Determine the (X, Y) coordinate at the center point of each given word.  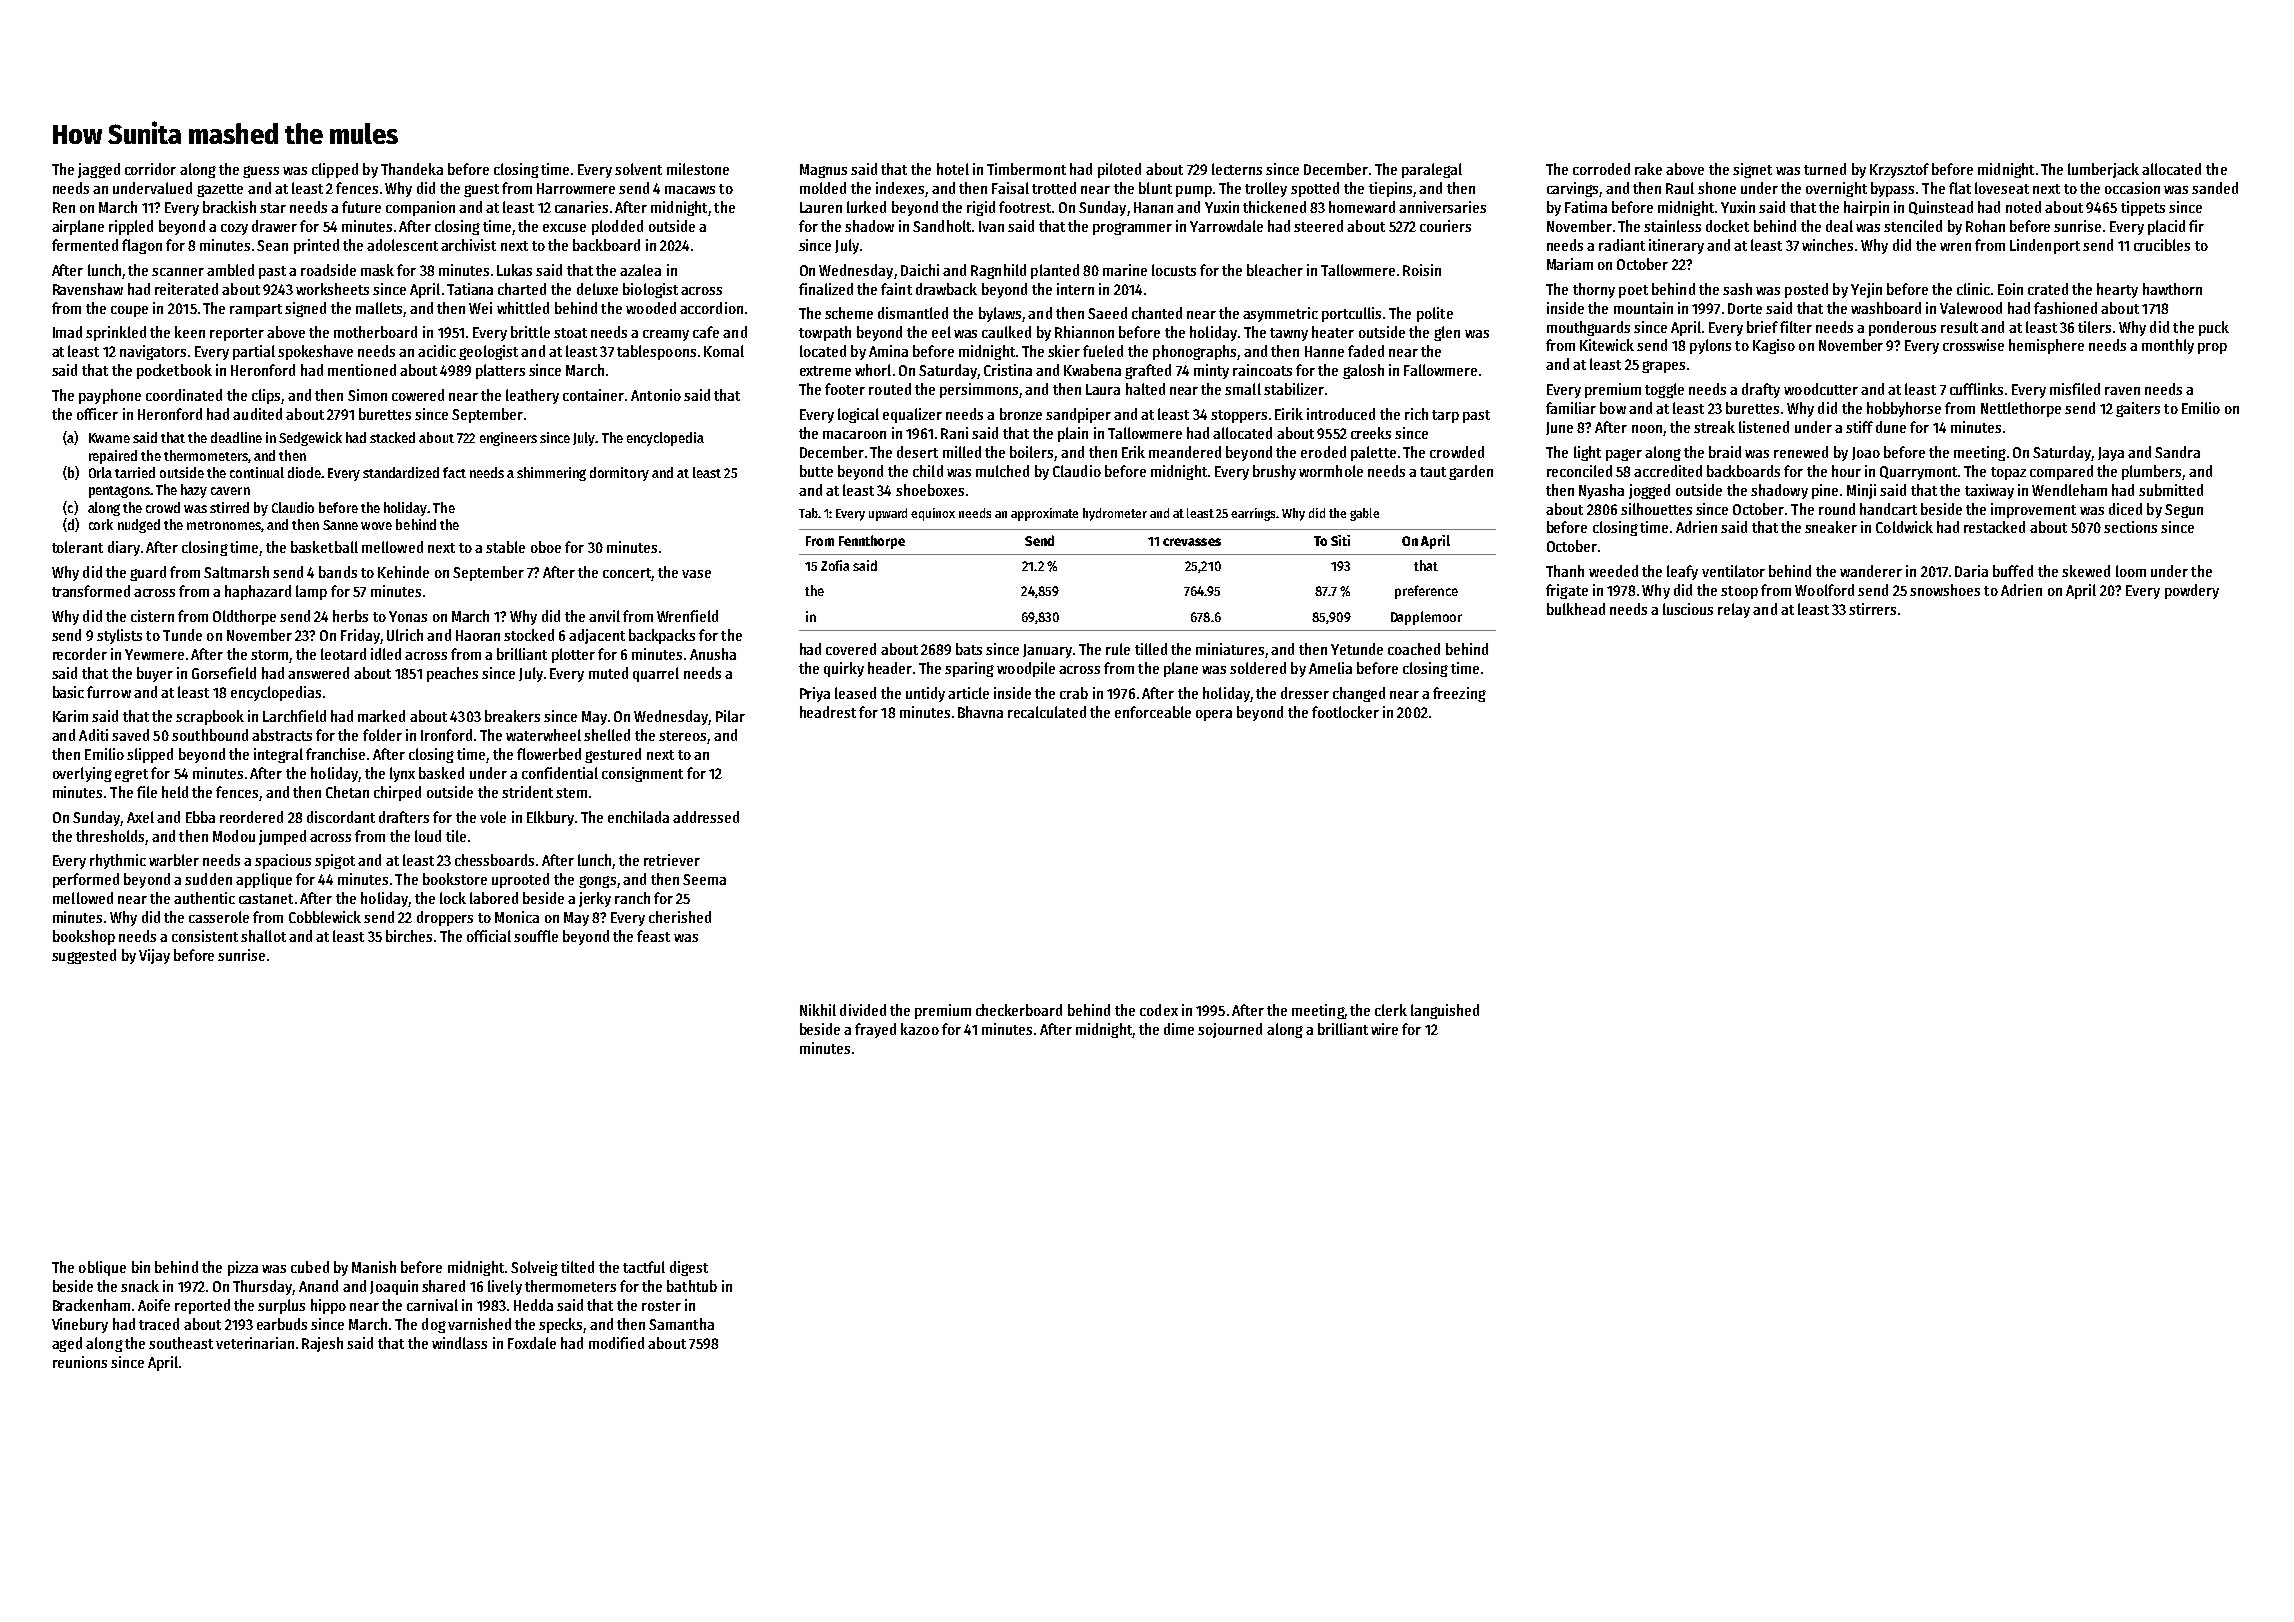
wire (1384, 1029)
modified (616, 1343)
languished (1445, 1011)
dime (1179, 1029)
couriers (1445, 226)
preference (1426, 592)
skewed (2086, 571)
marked (381, 716)
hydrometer (1115, 514)
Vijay (154, 956)
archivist (468, 245)
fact (454, 472)
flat (1960, 188)
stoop (1739, 592)
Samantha (681, 1324)
